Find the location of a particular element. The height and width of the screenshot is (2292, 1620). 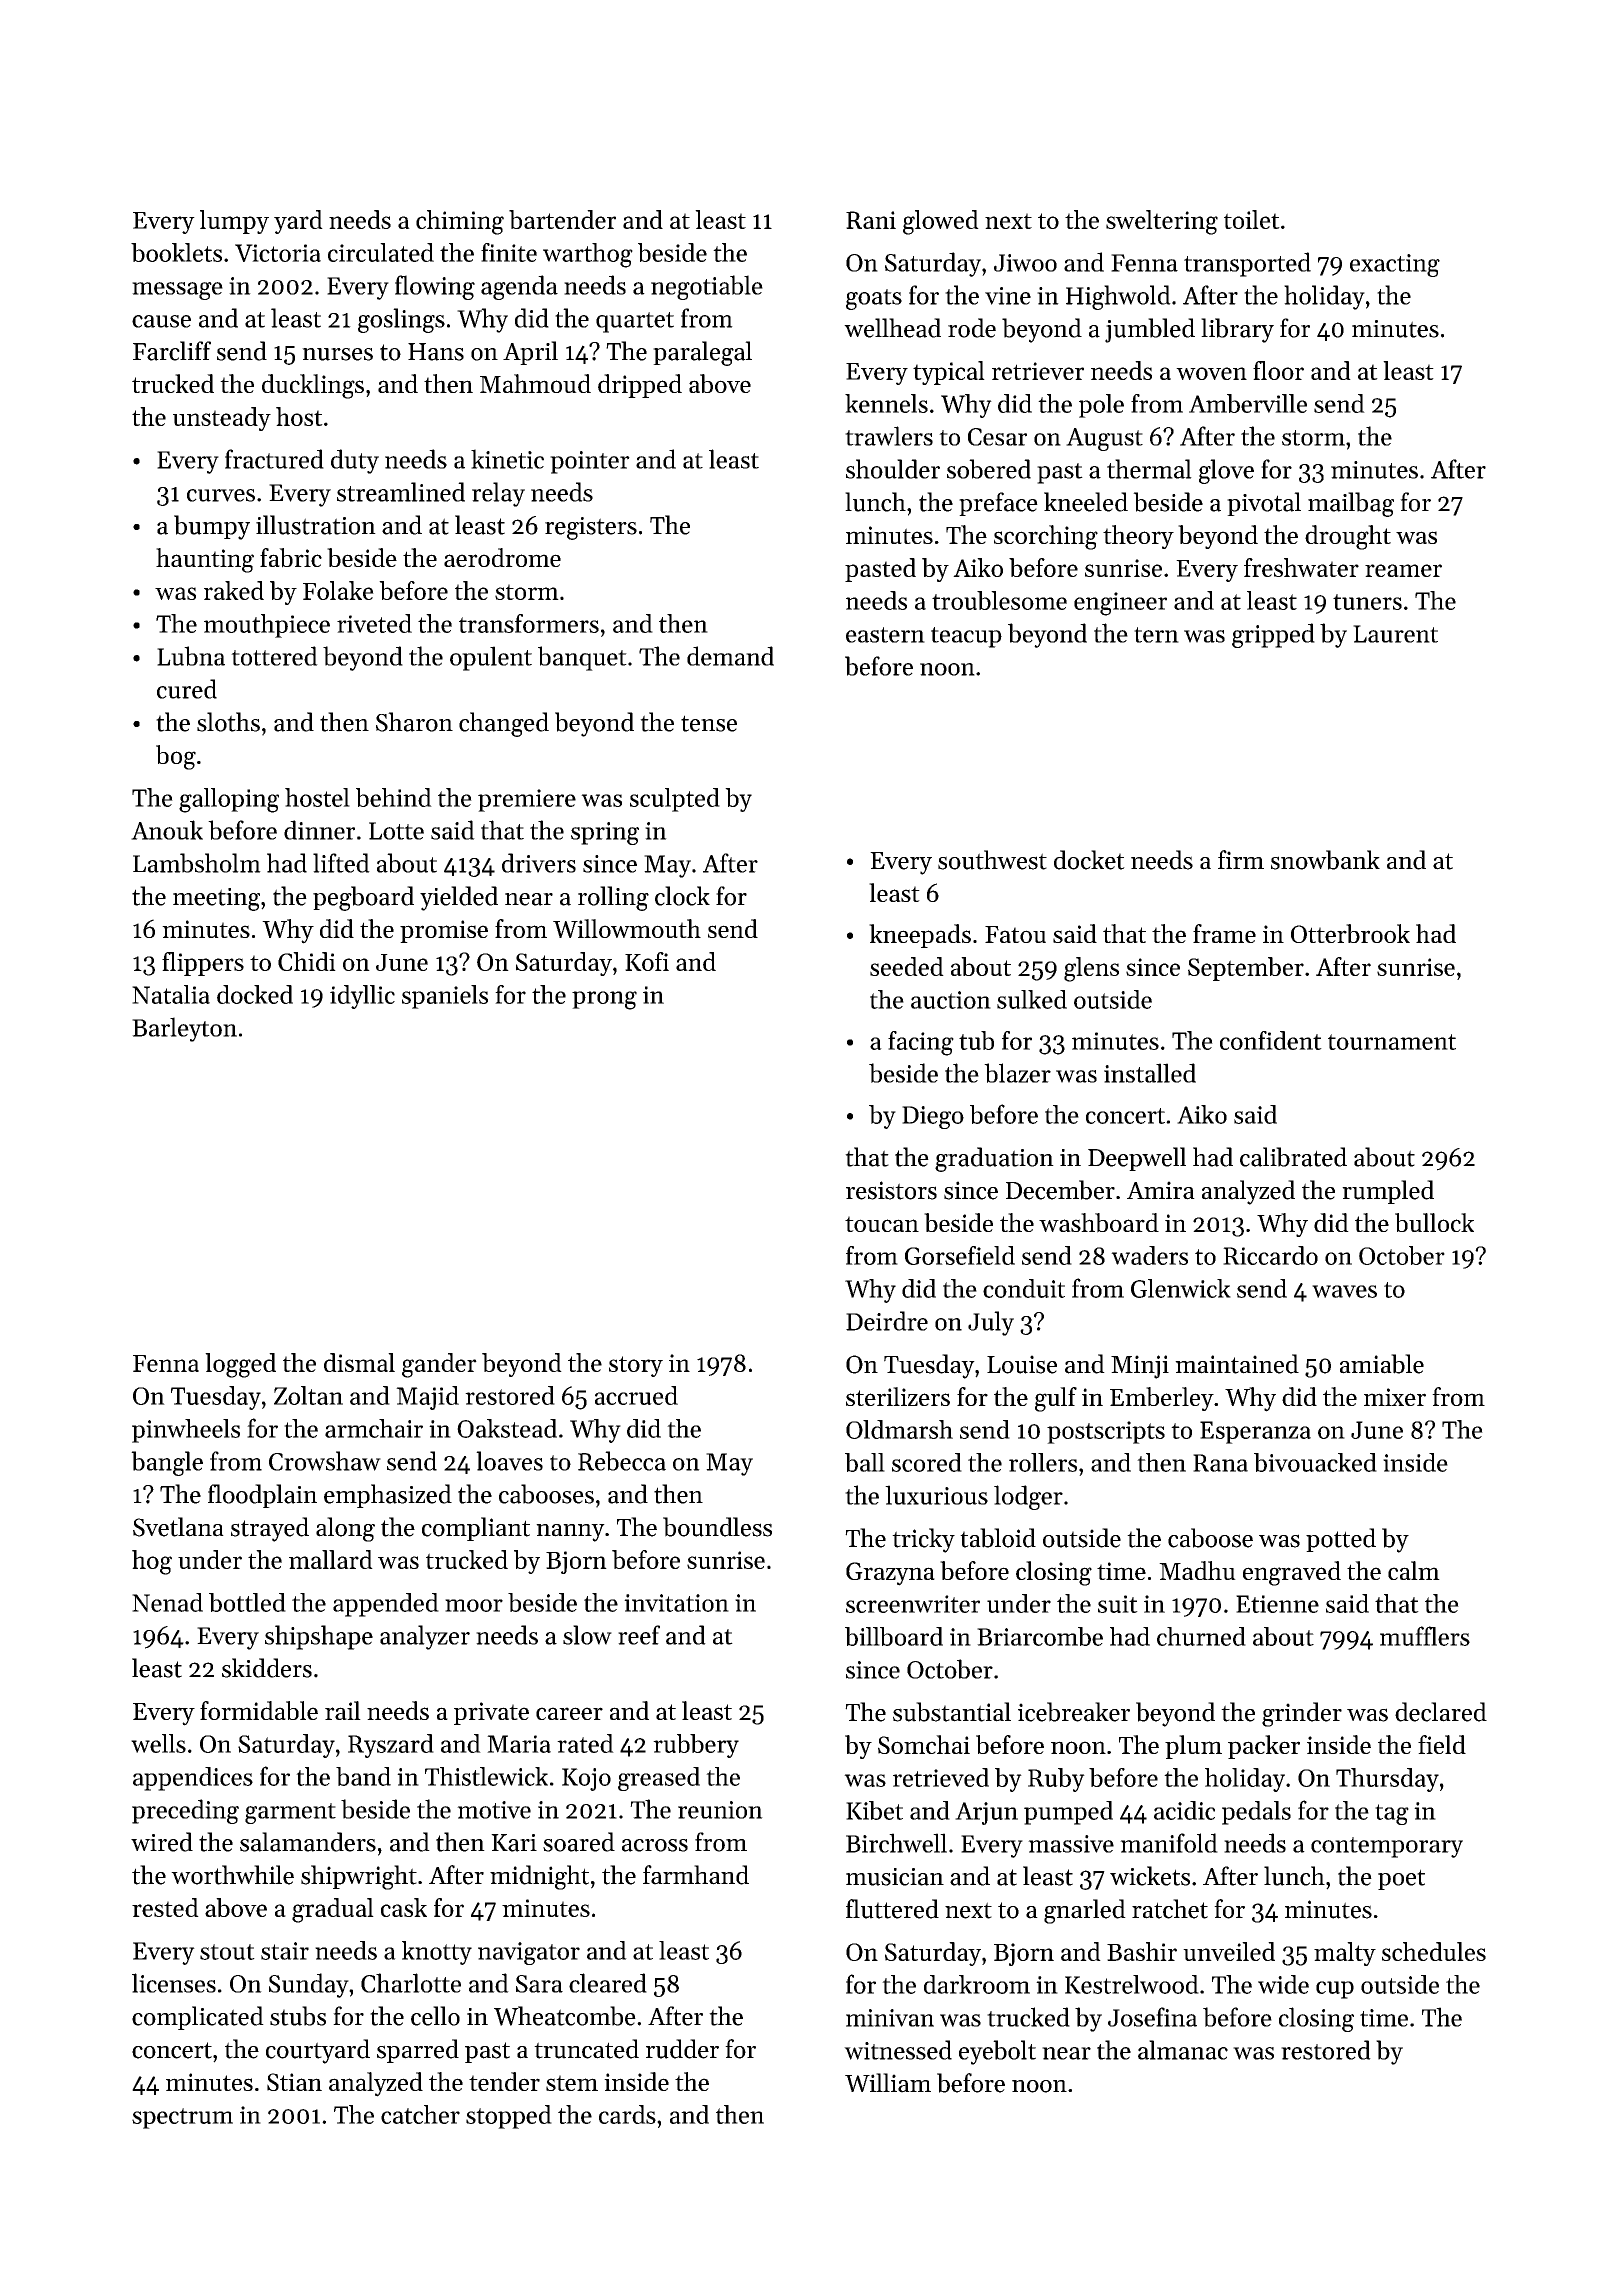

spaniels is located at coordinates (445, 997).
